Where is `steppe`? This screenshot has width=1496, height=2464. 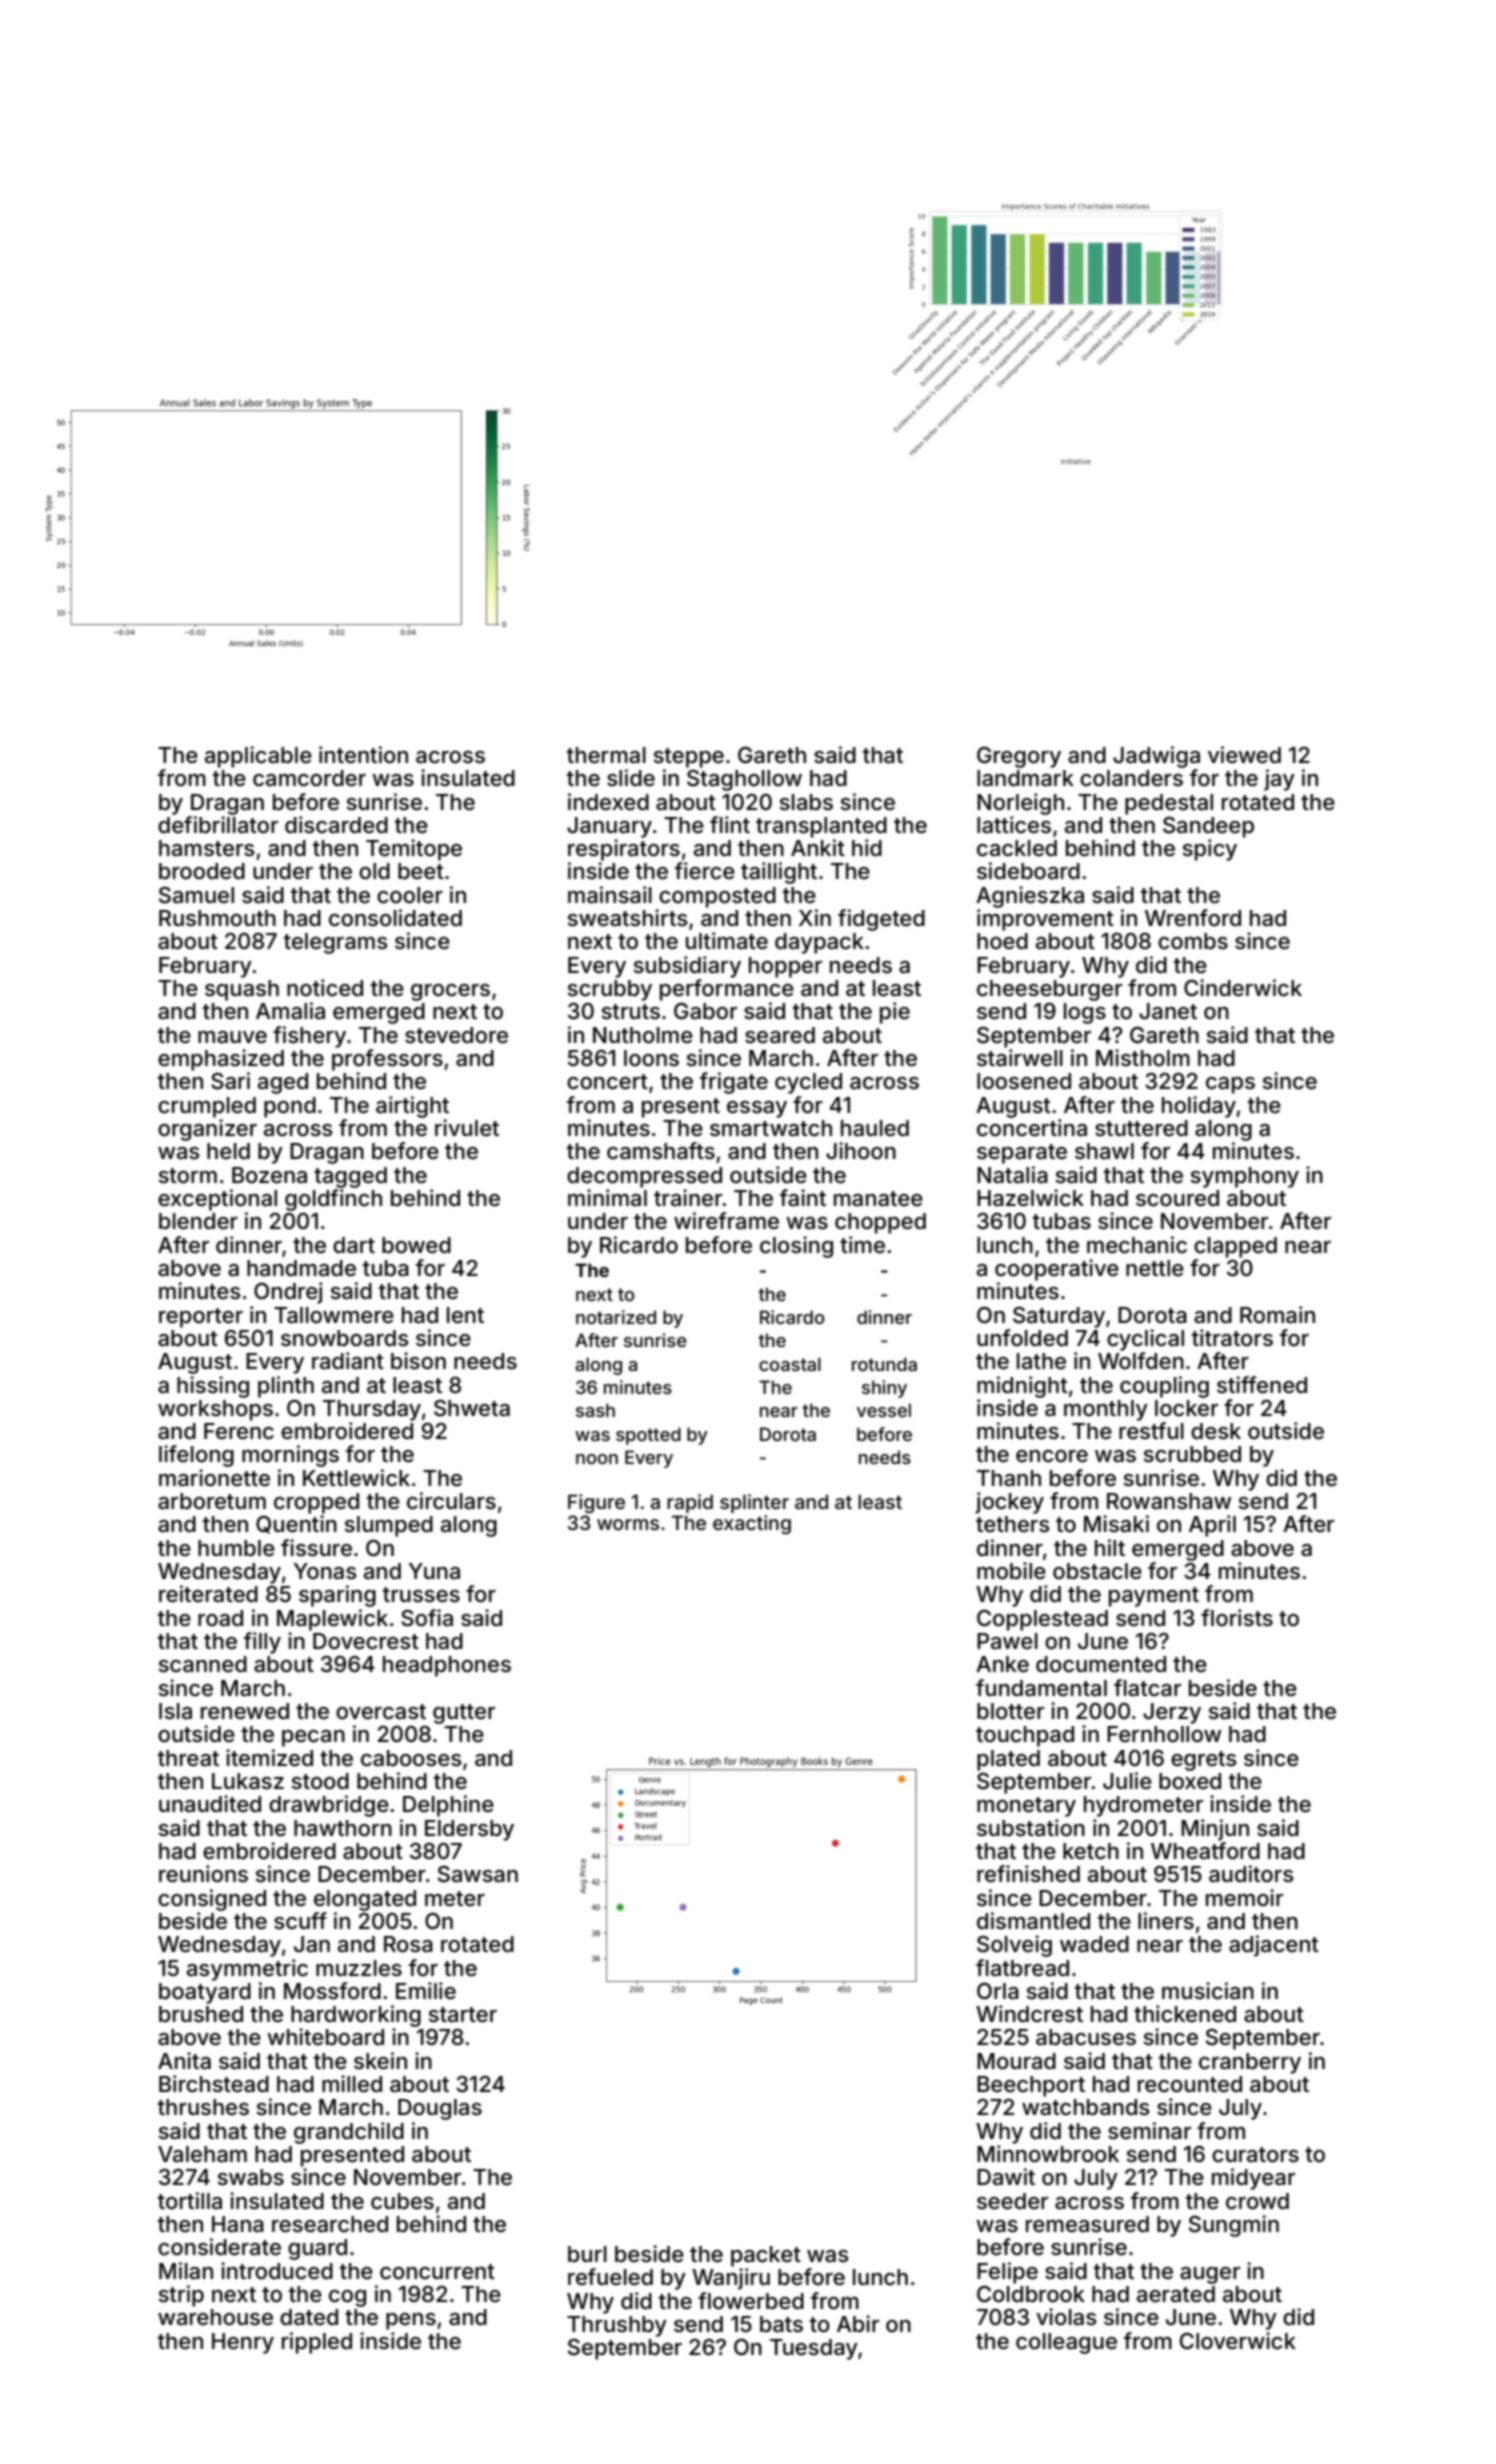
steppe is located at coordinates (689, 758).
